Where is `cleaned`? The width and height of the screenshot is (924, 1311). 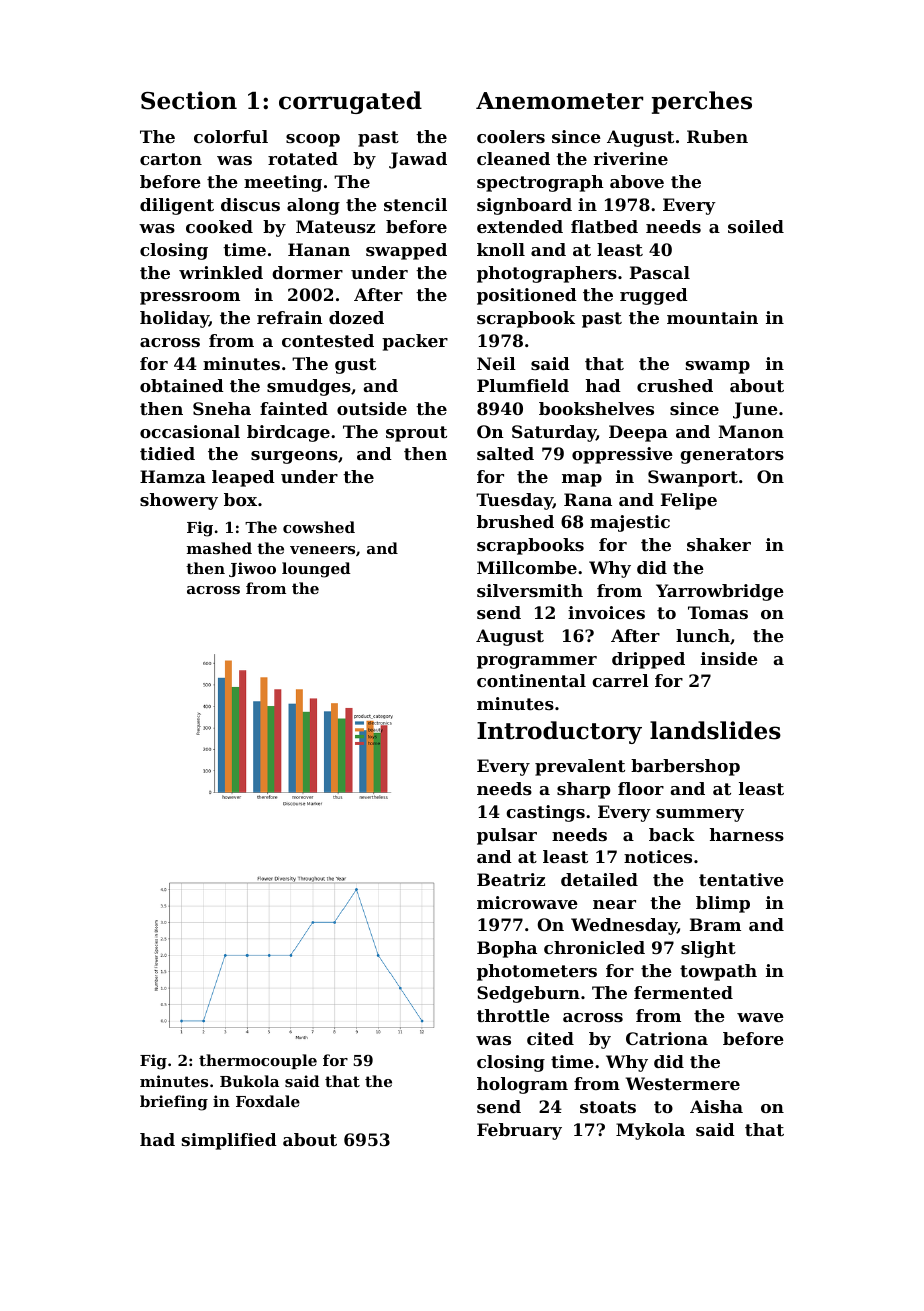
cleaned is located at coordinates (513, 158).
